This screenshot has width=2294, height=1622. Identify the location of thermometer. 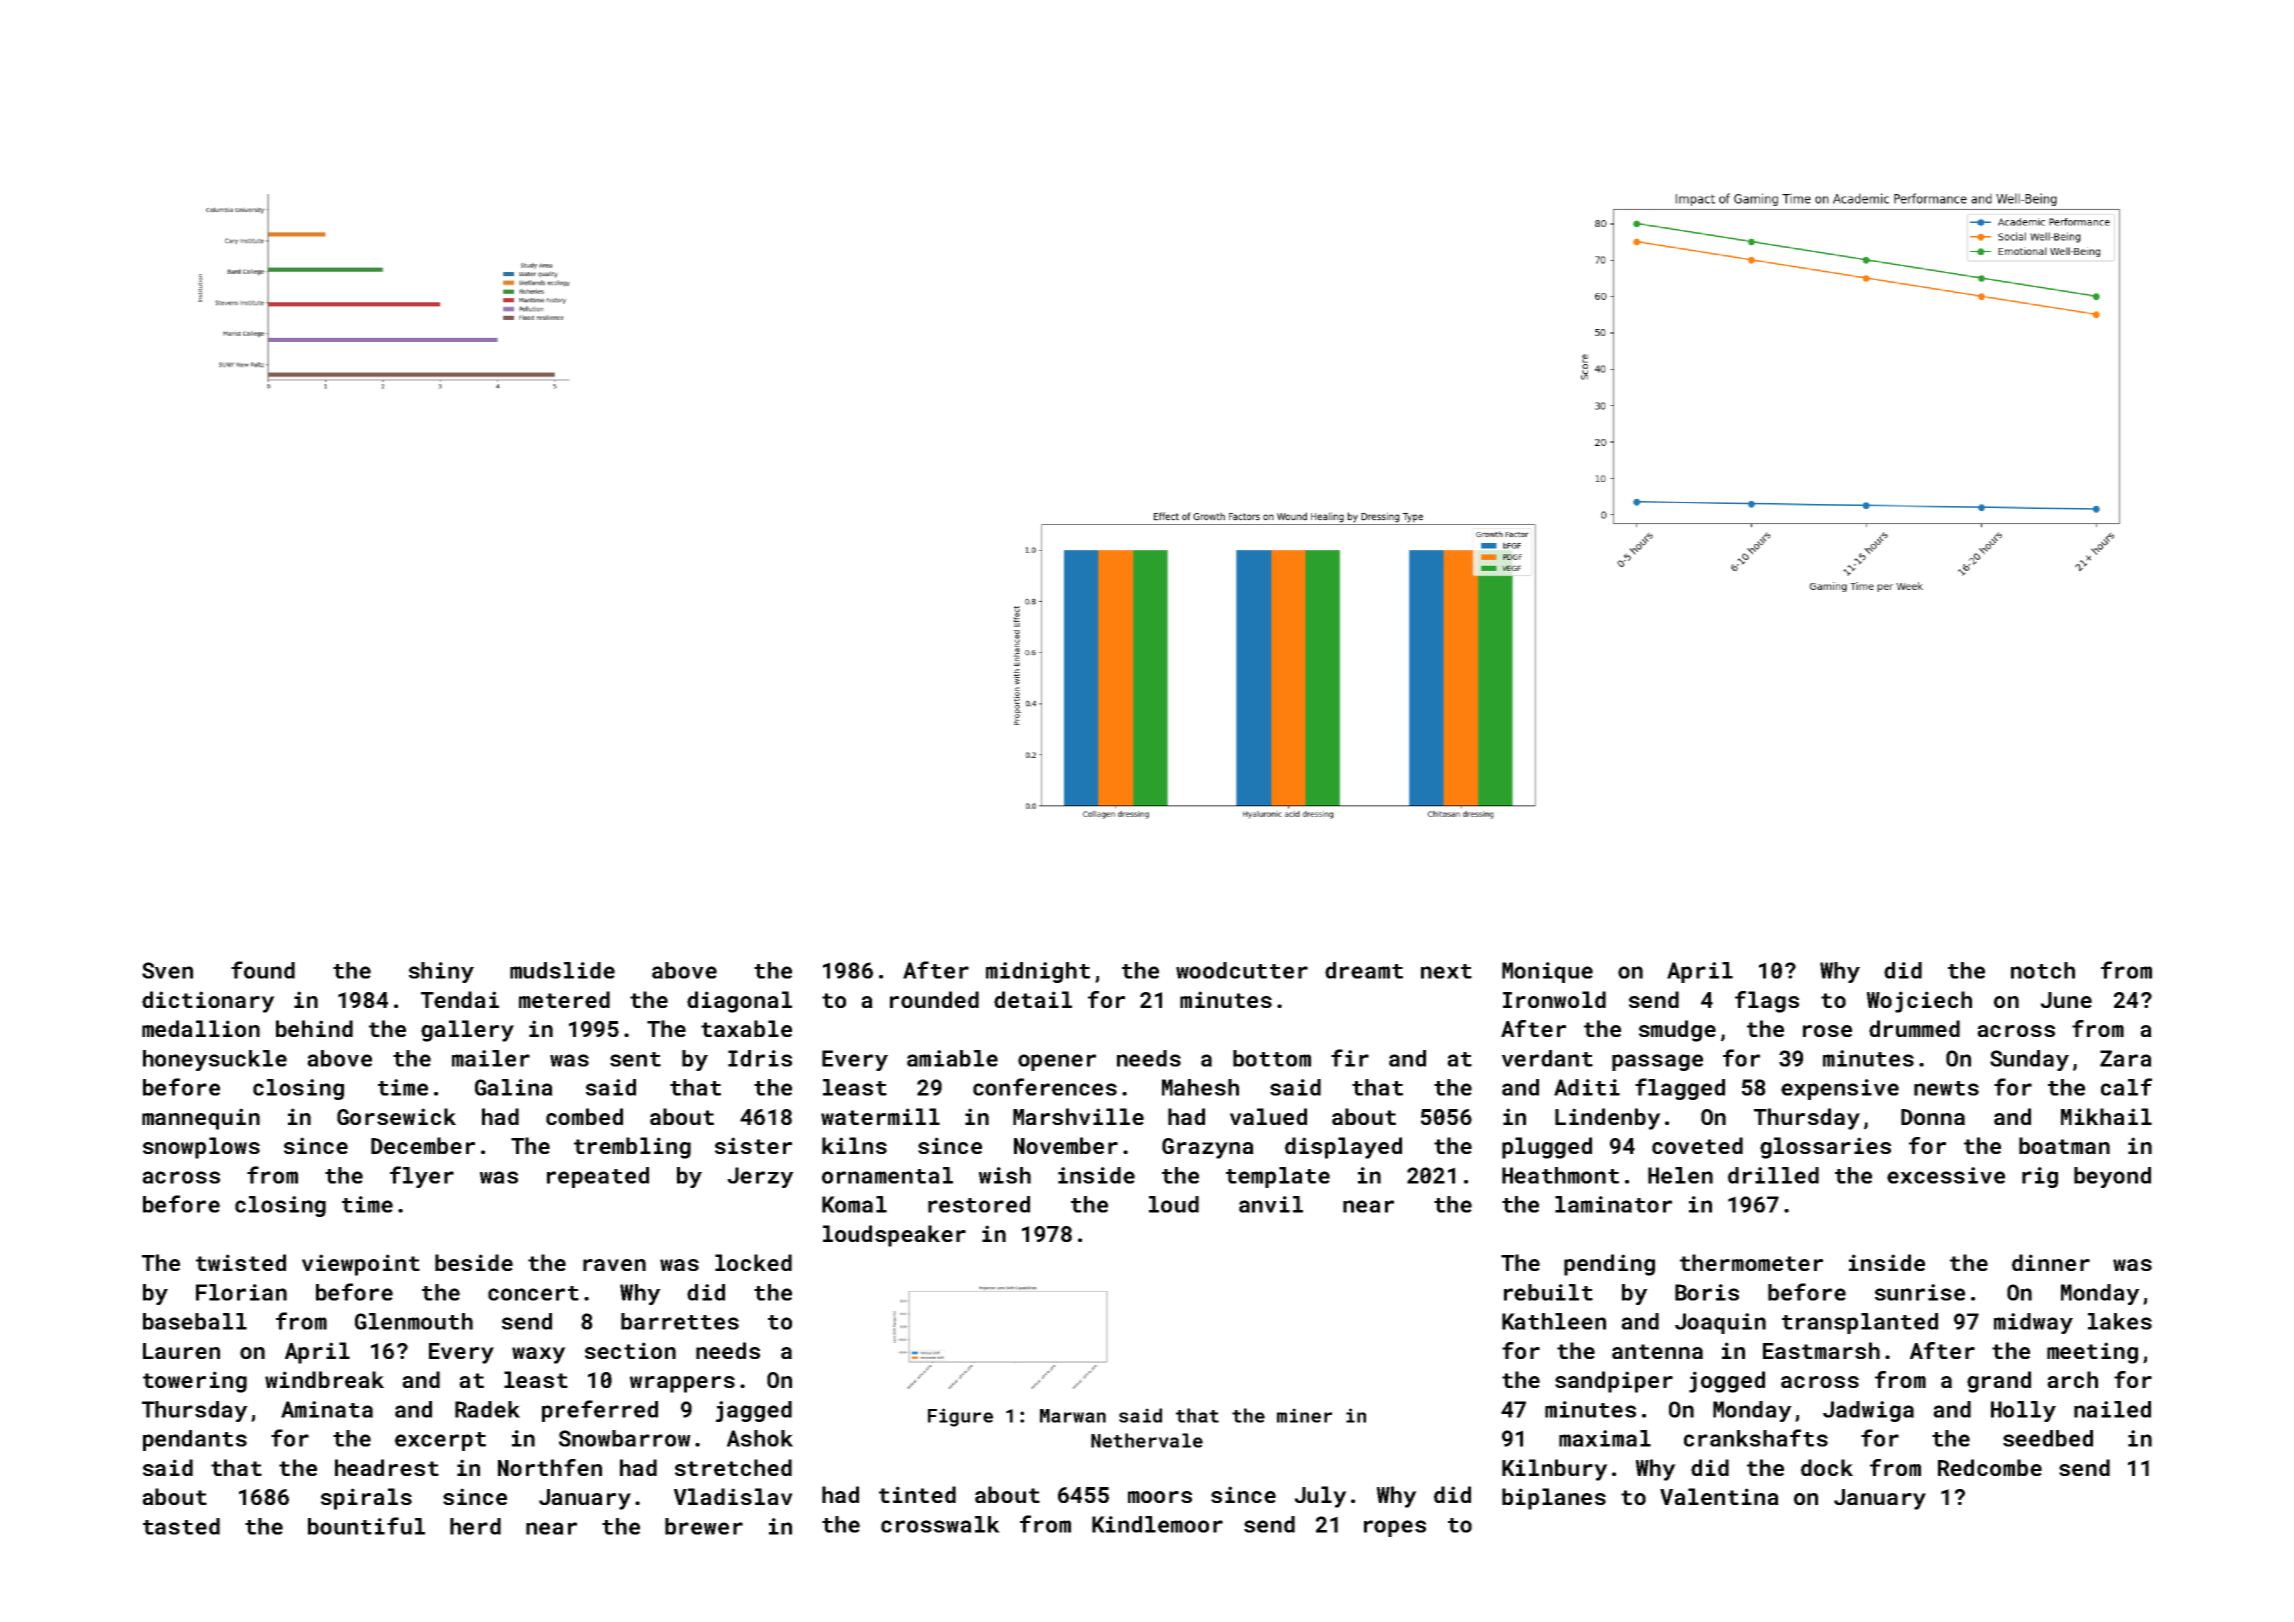
(1751, 1262).
